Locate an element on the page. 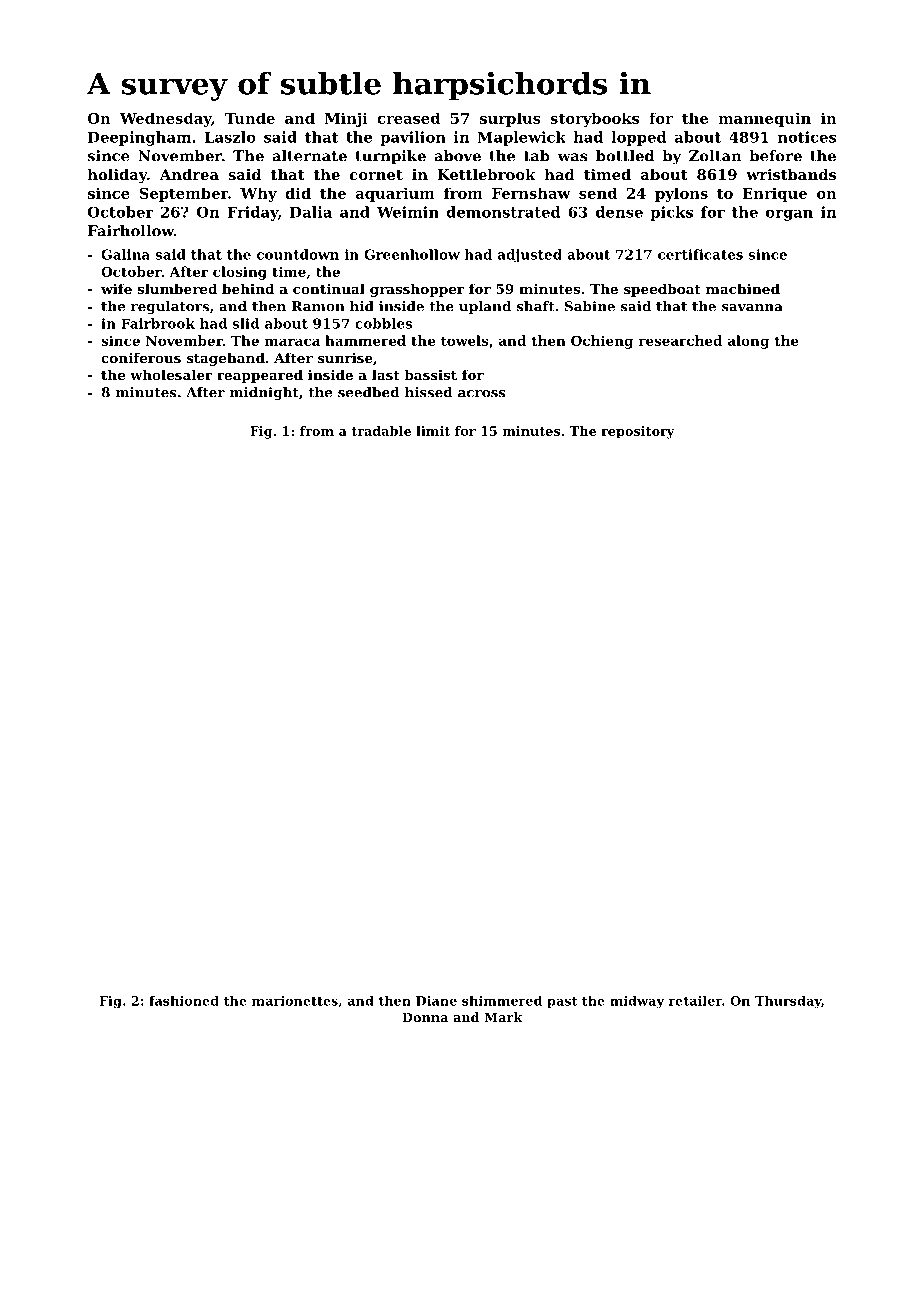 The width and height of the document is (924, 1308). shimmered is located at coordinates (502, 1001).
